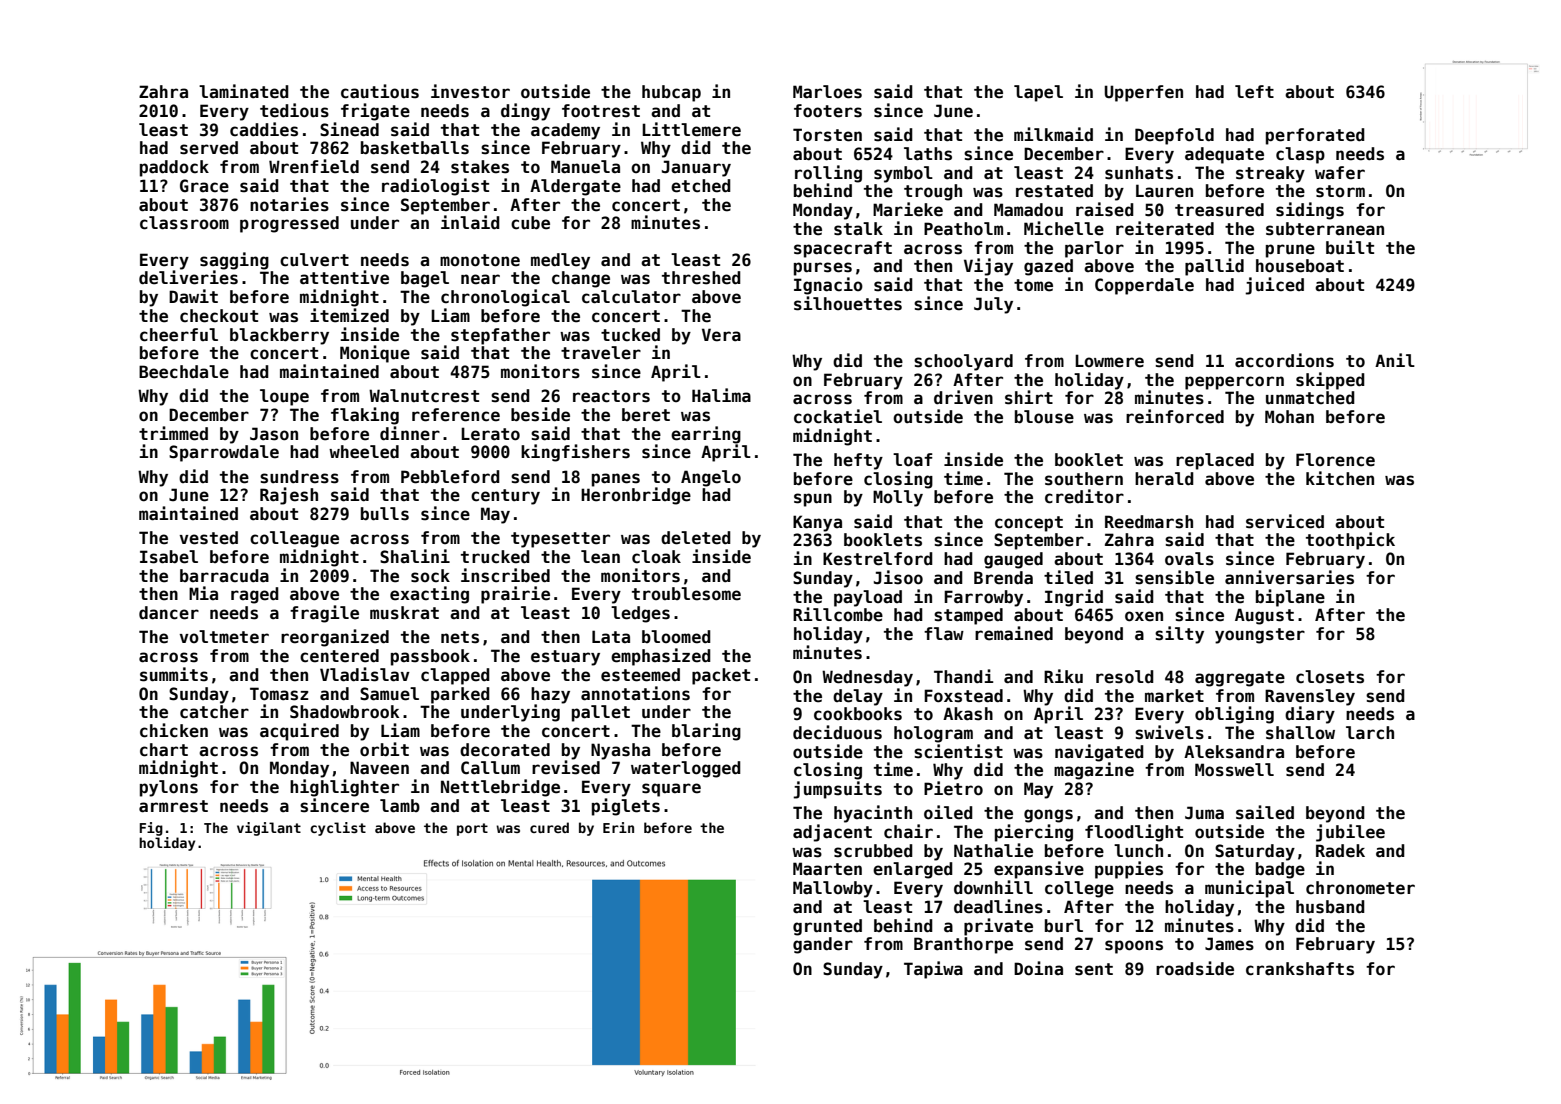  What do you see at coordinates (1139, 173) in the screenshot?
I see `sunhats` at bounding box center [1139, 173].
